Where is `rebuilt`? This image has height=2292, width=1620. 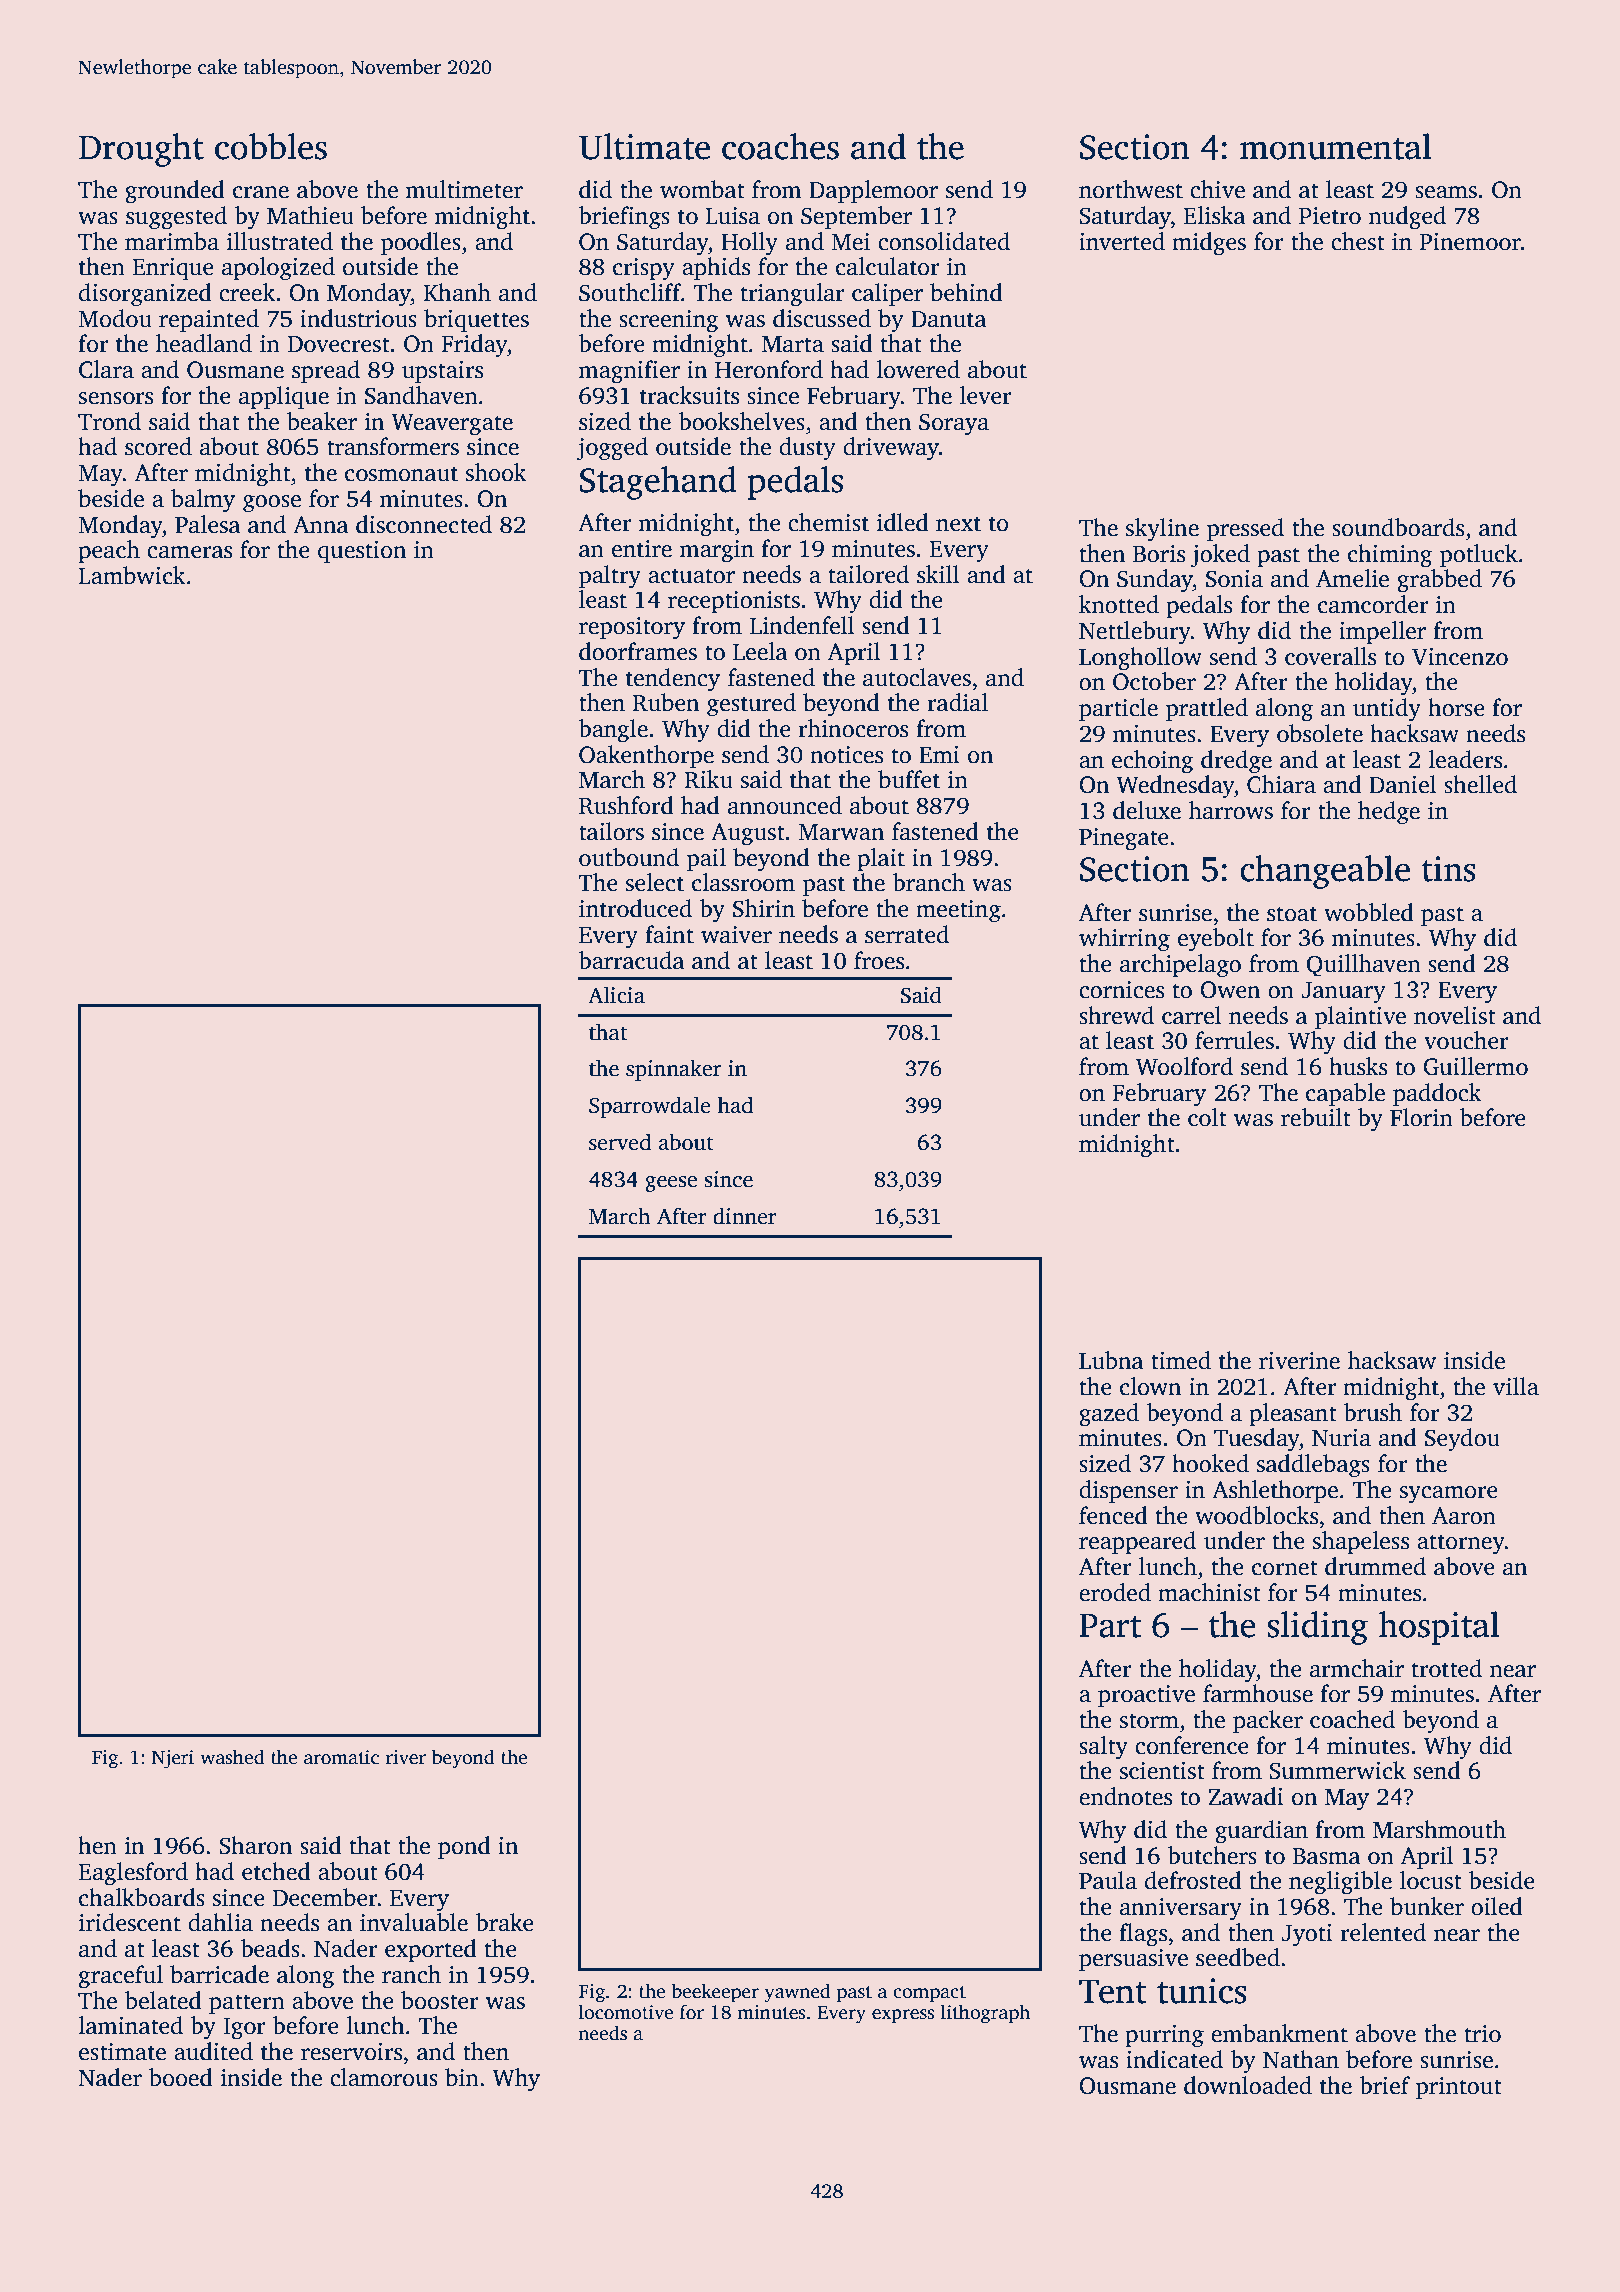 rebuilt is located at coordinates (1316, 1117).
